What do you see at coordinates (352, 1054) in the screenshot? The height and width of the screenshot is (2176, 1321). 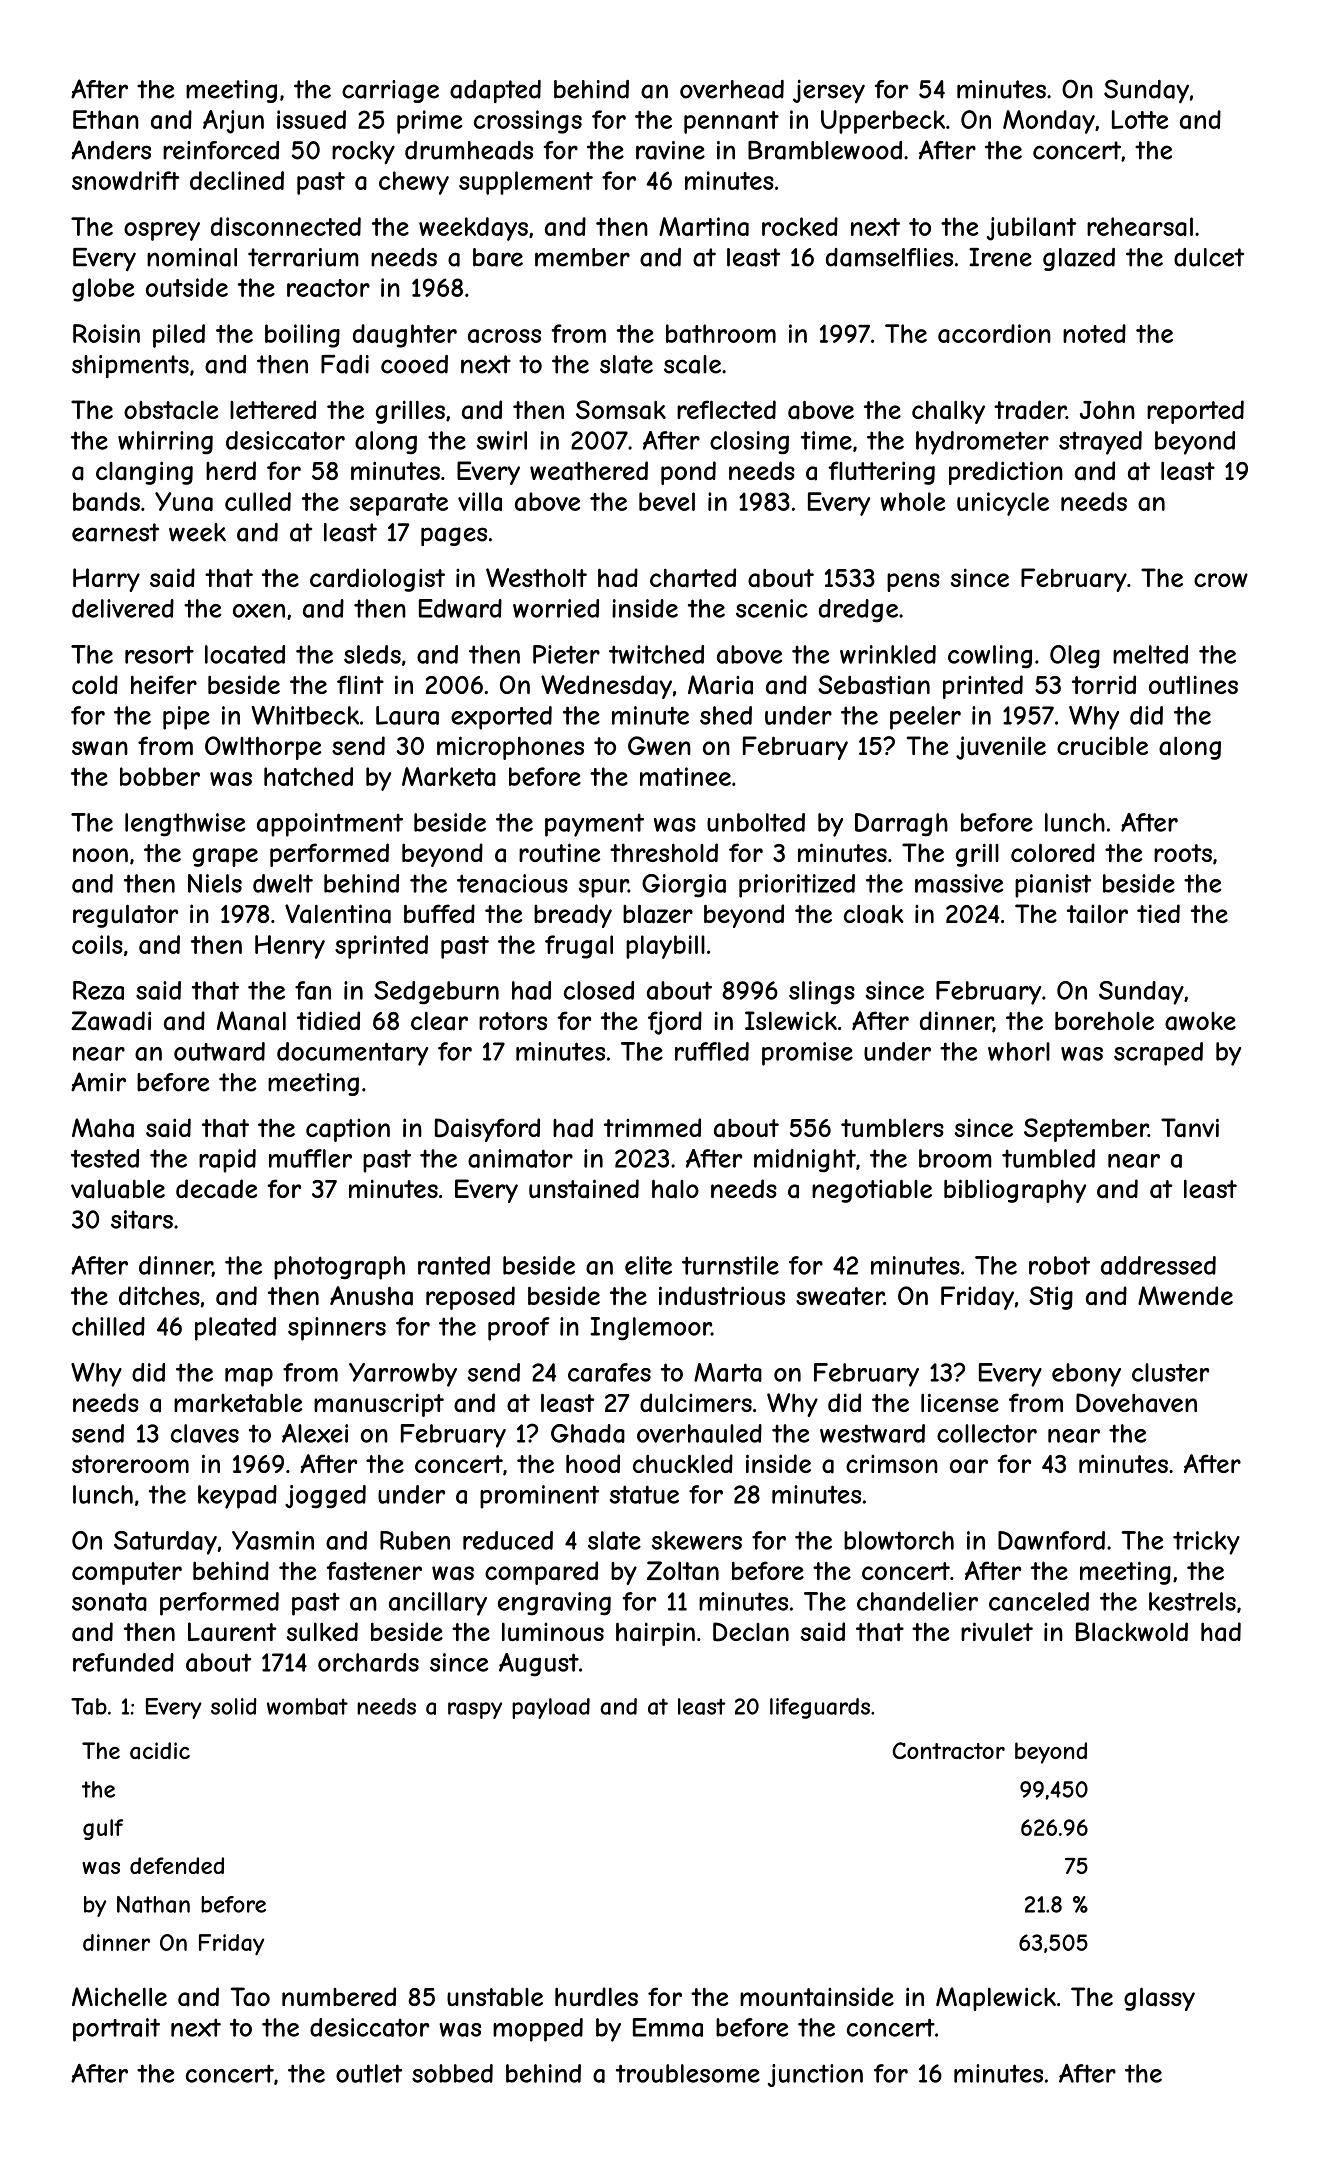 I see `documentary` at bounding box center [352, 1054].
